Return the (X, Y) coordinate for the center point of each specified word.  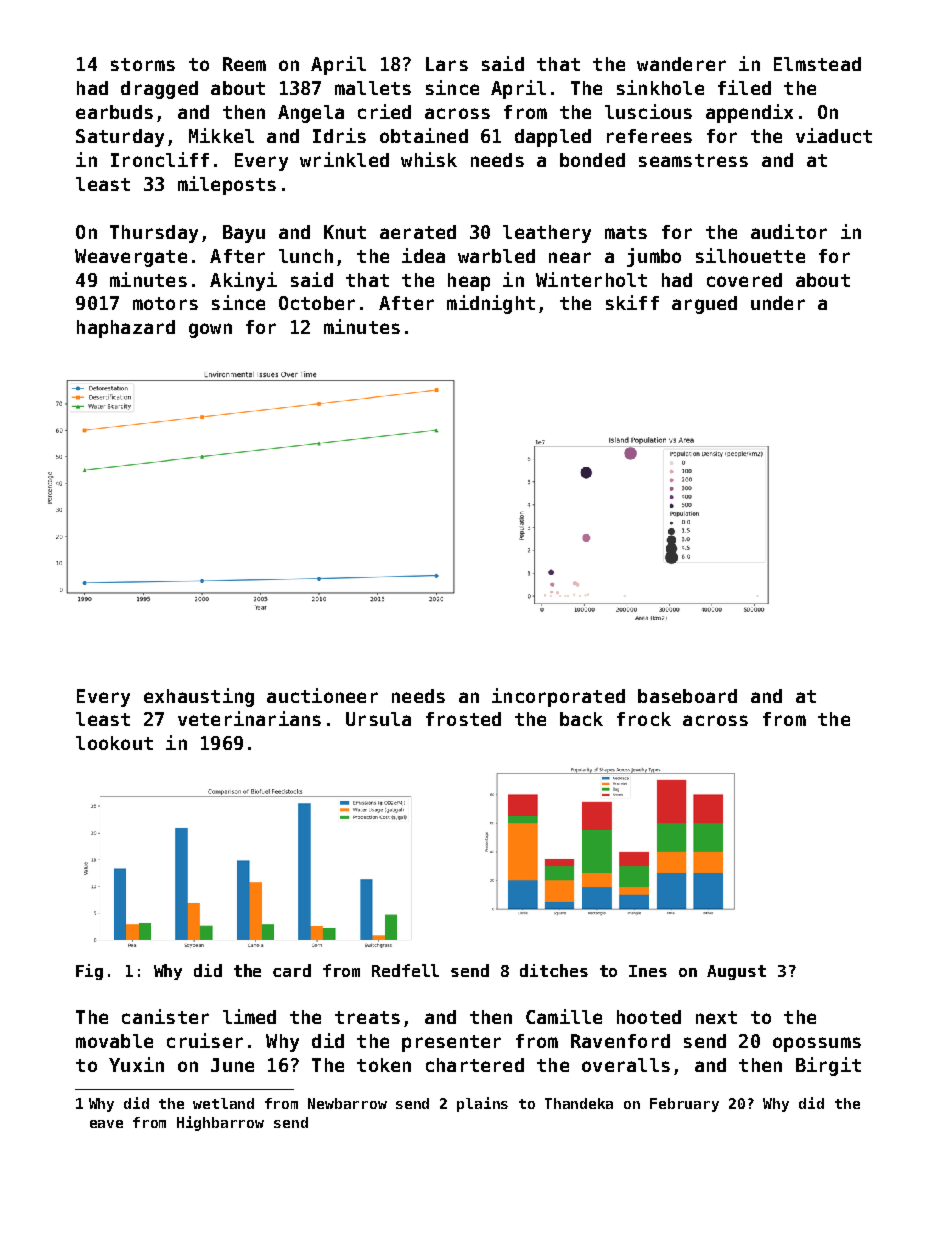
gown (210, 330)
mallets (373, 88)
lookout (114, 743)
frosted (463, 719)
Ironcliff (160, 159)
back (581, 719)
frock (644, 719)
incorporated (558, 697)
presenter (451, 1043)
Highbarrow (220, 1123)
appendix (749, 113)
